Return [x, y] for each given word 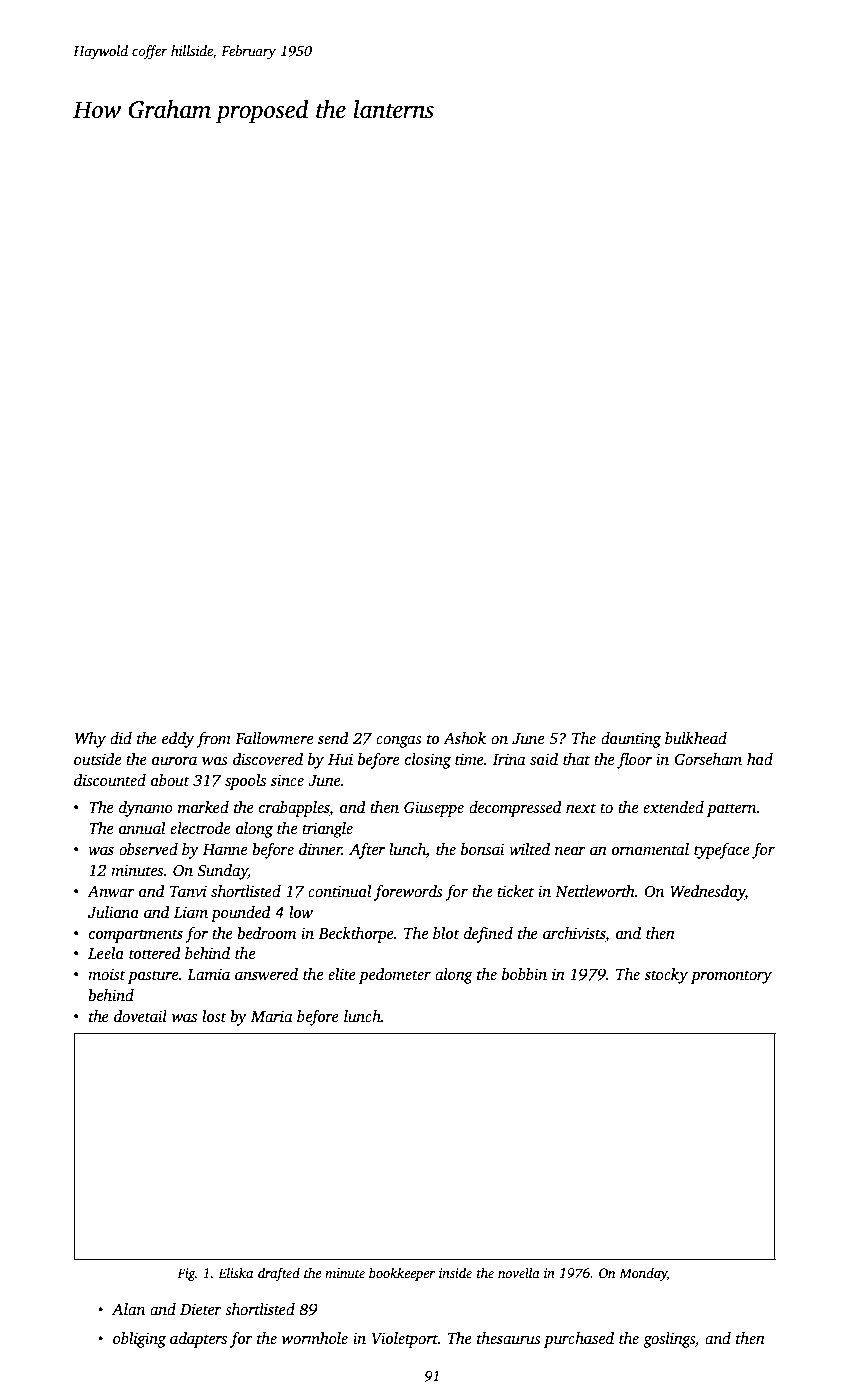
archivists [574, 933]
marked [203, 807]
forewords [408, 893]
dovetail [140, 1016]
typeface [722, 851]
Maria [272, 1016]
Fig [186, 1274]
